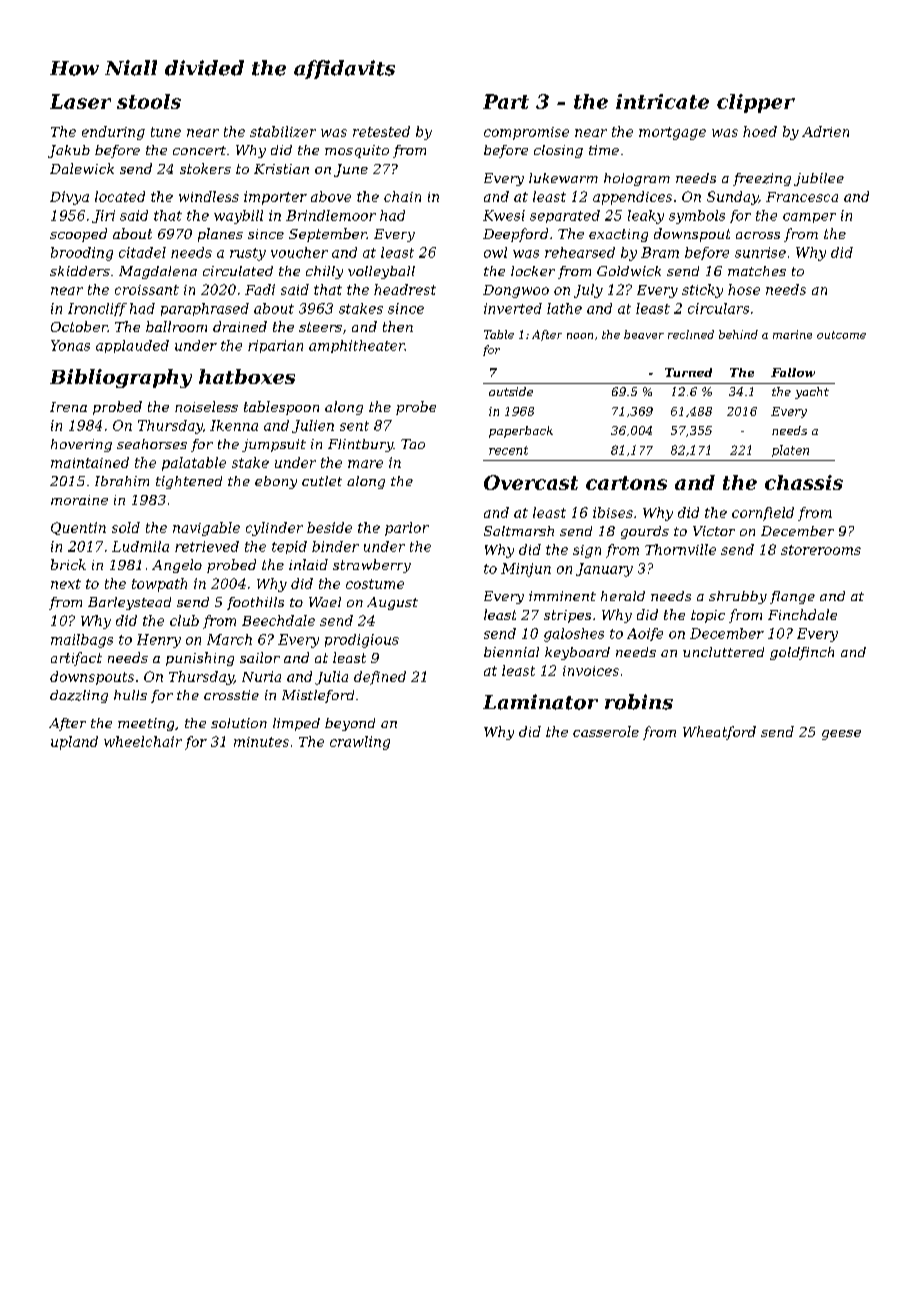 Image resolution: width=924 pixels, height=1308 pixels. Describe the element at coordinates (69, 151) in the screenshot. I see `Jakub` at that location.
